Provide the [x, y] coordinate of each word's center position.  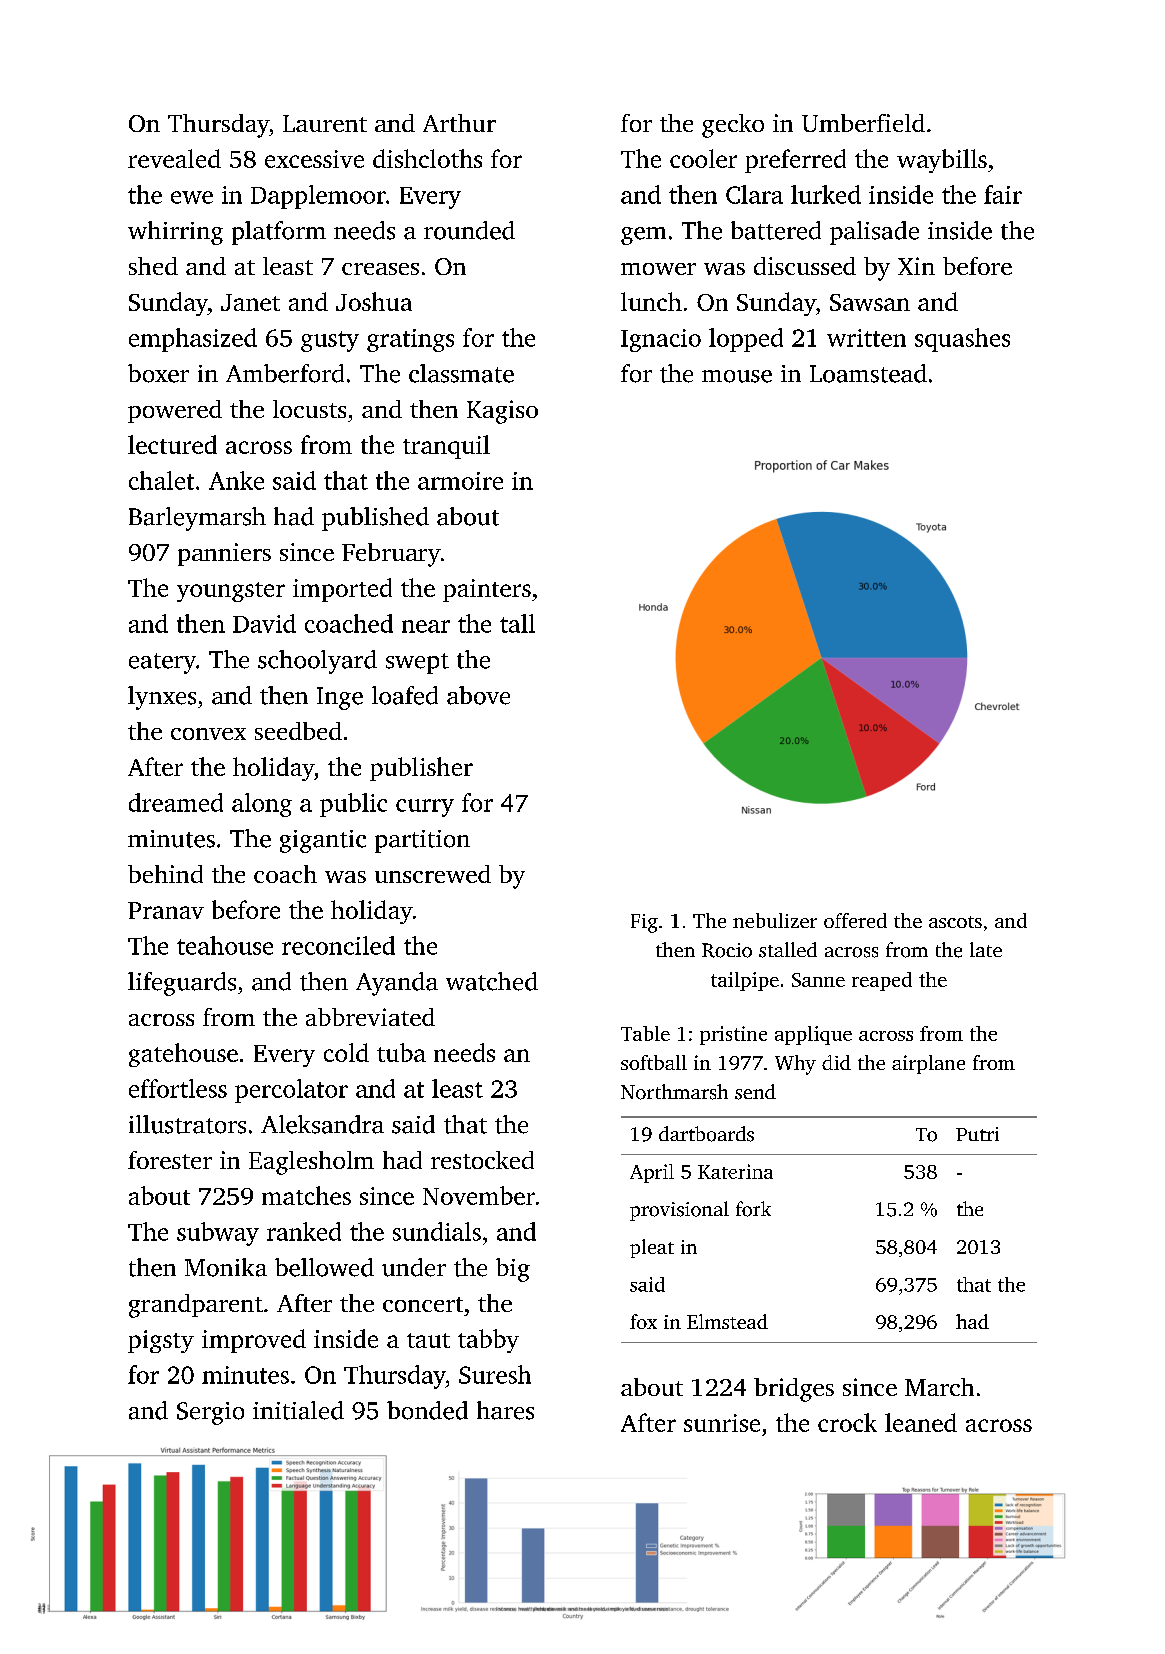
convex [208, 734]
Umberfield [863, 123]
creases [380, 269]
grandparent [196, 1306]
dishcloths [427, 158]
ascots [955, 922]
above [478, 695]
